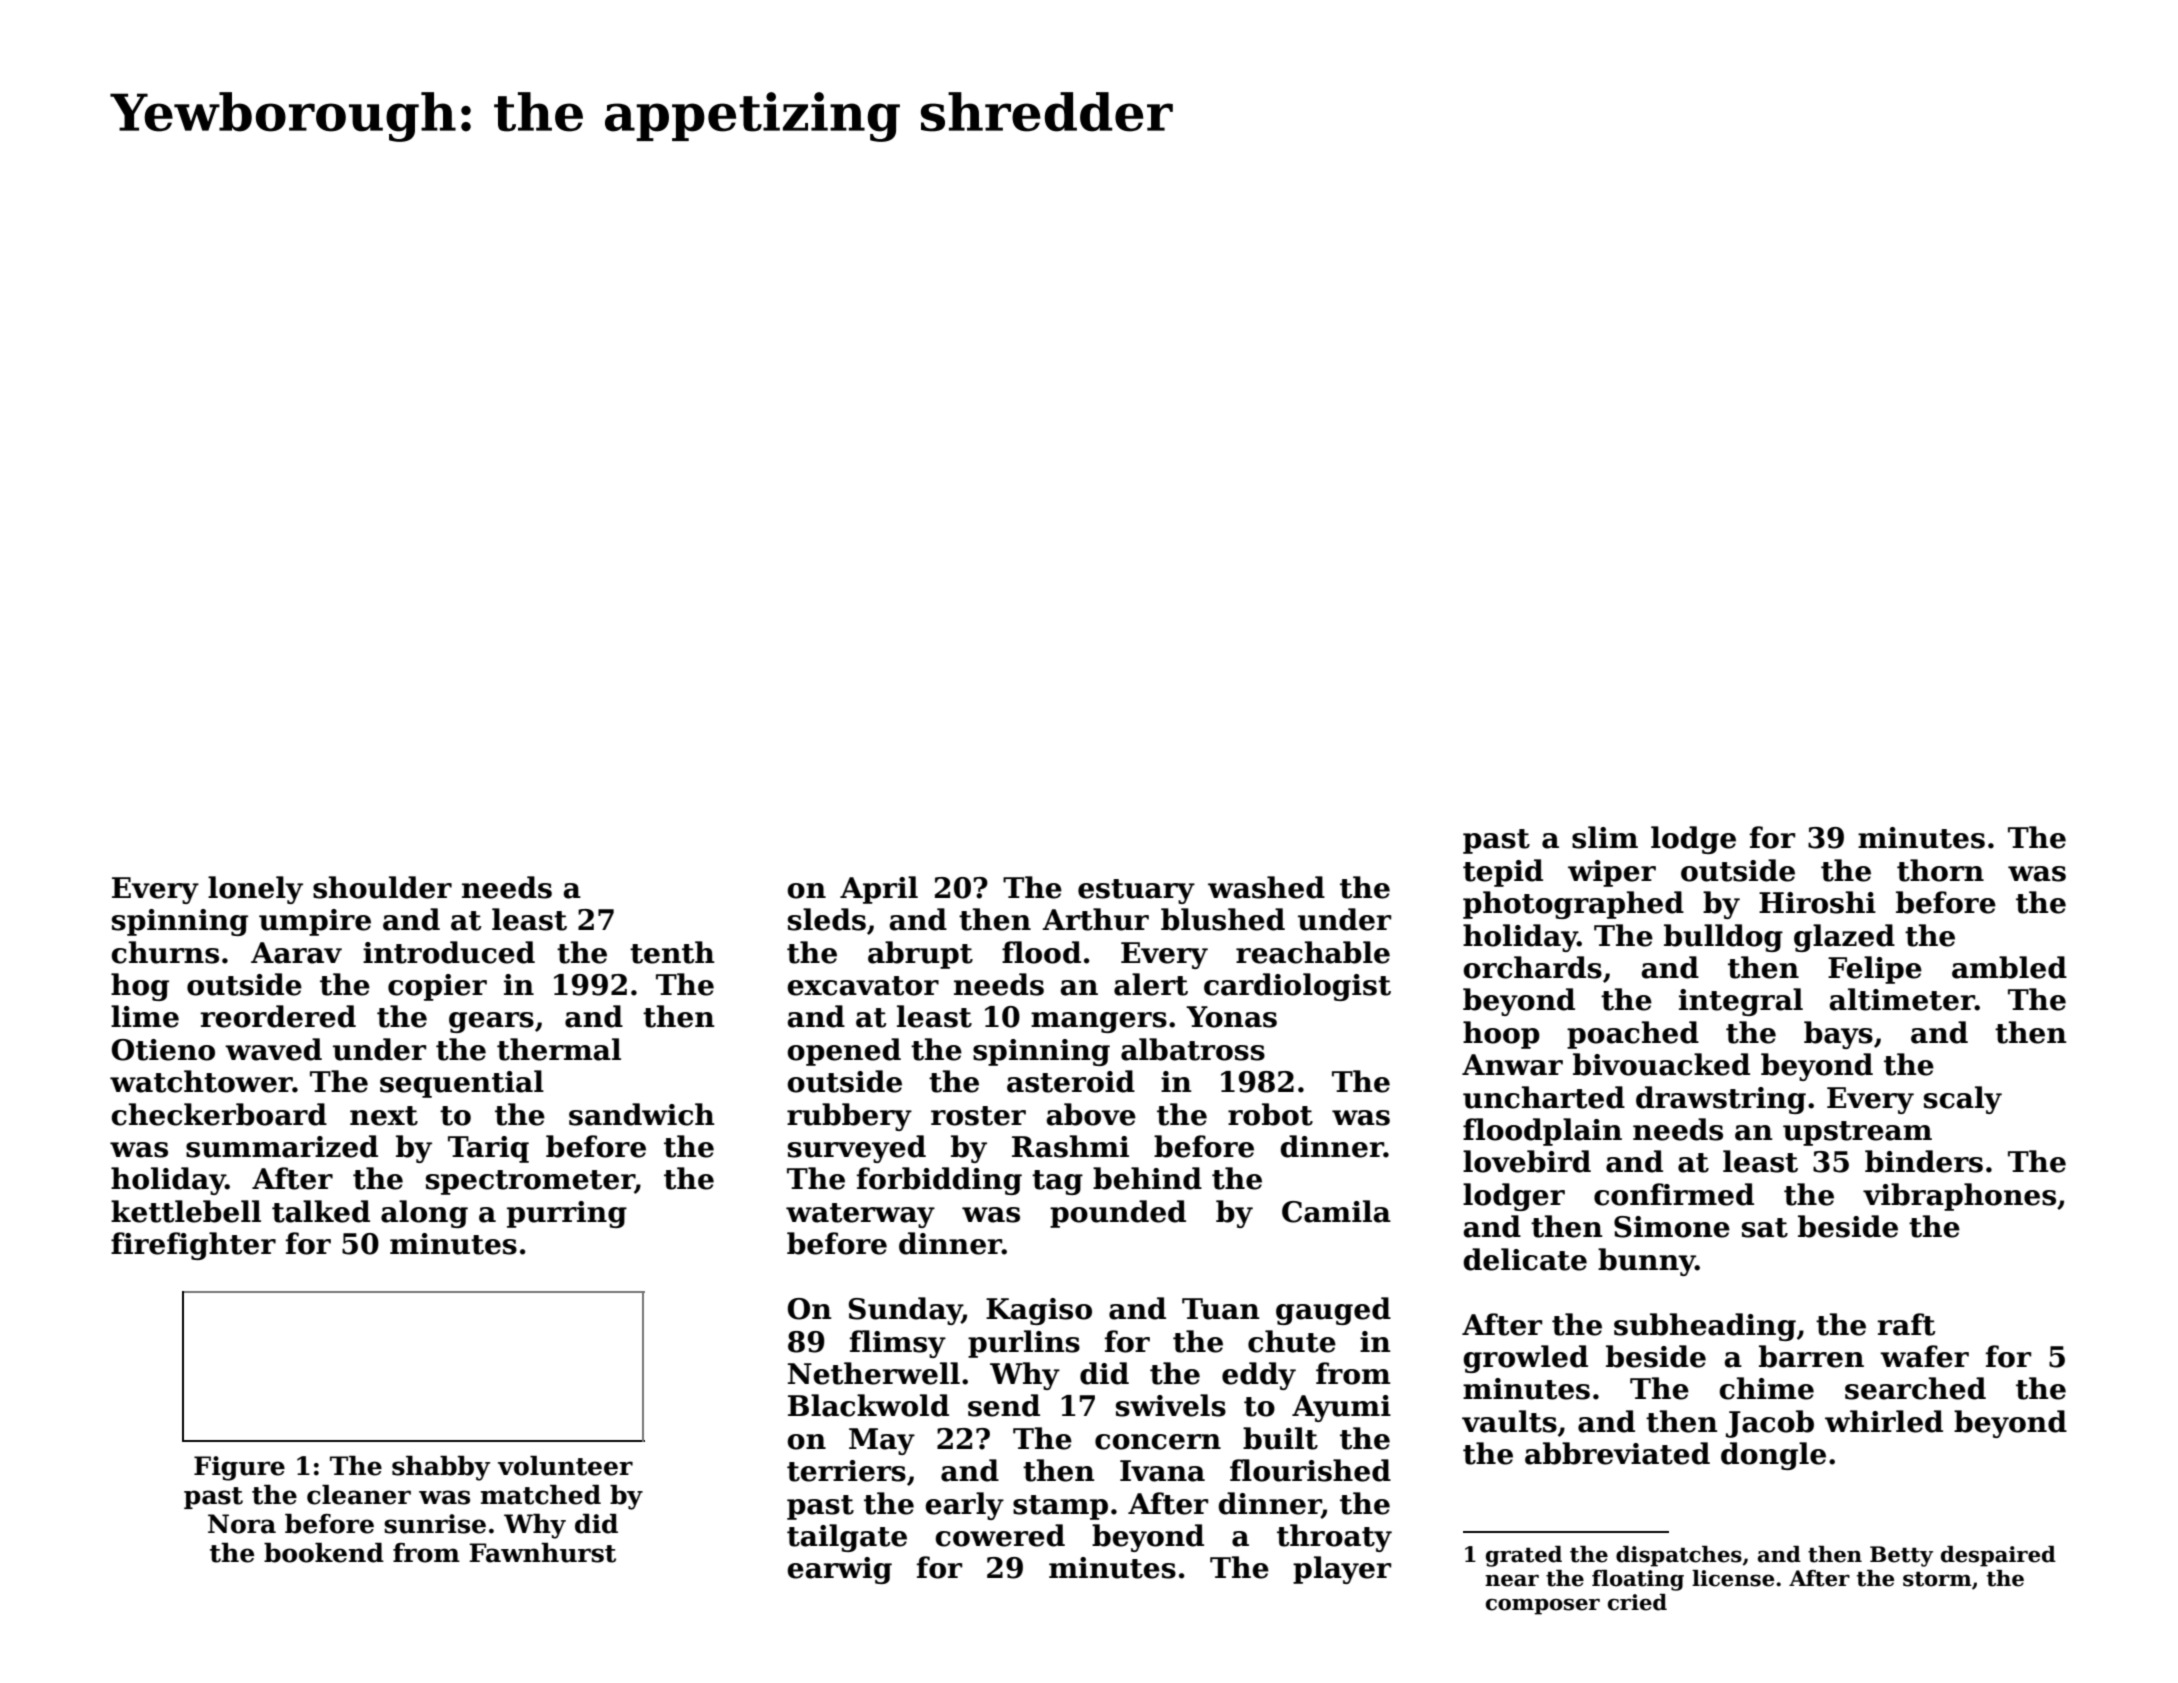  I want to click on swivels, so click(1171, 1405).
